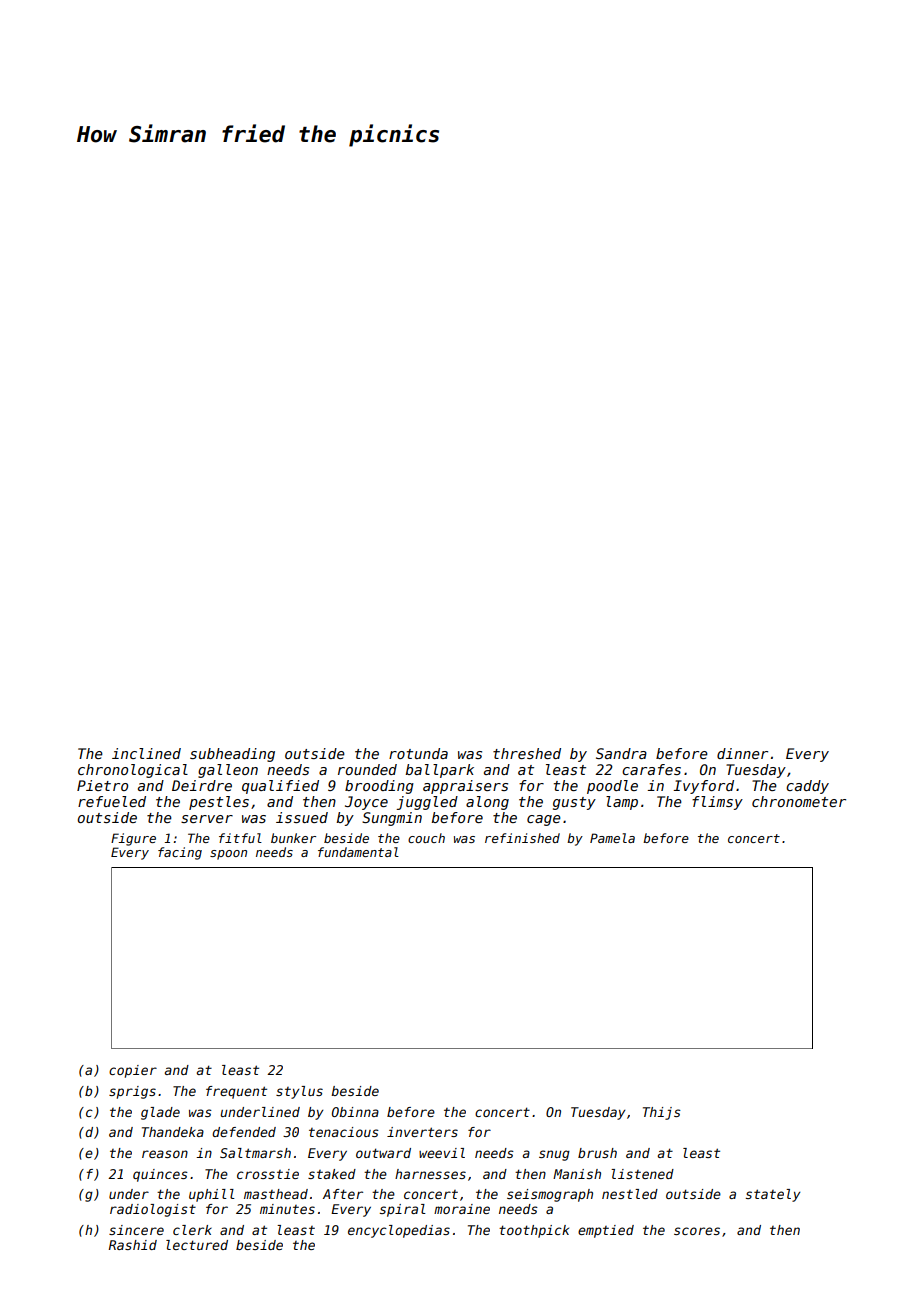  What do you see at coordinates (399, 1231) in the screenshot?
I see `encyclopedias` at bounding box center [399, 1231].
